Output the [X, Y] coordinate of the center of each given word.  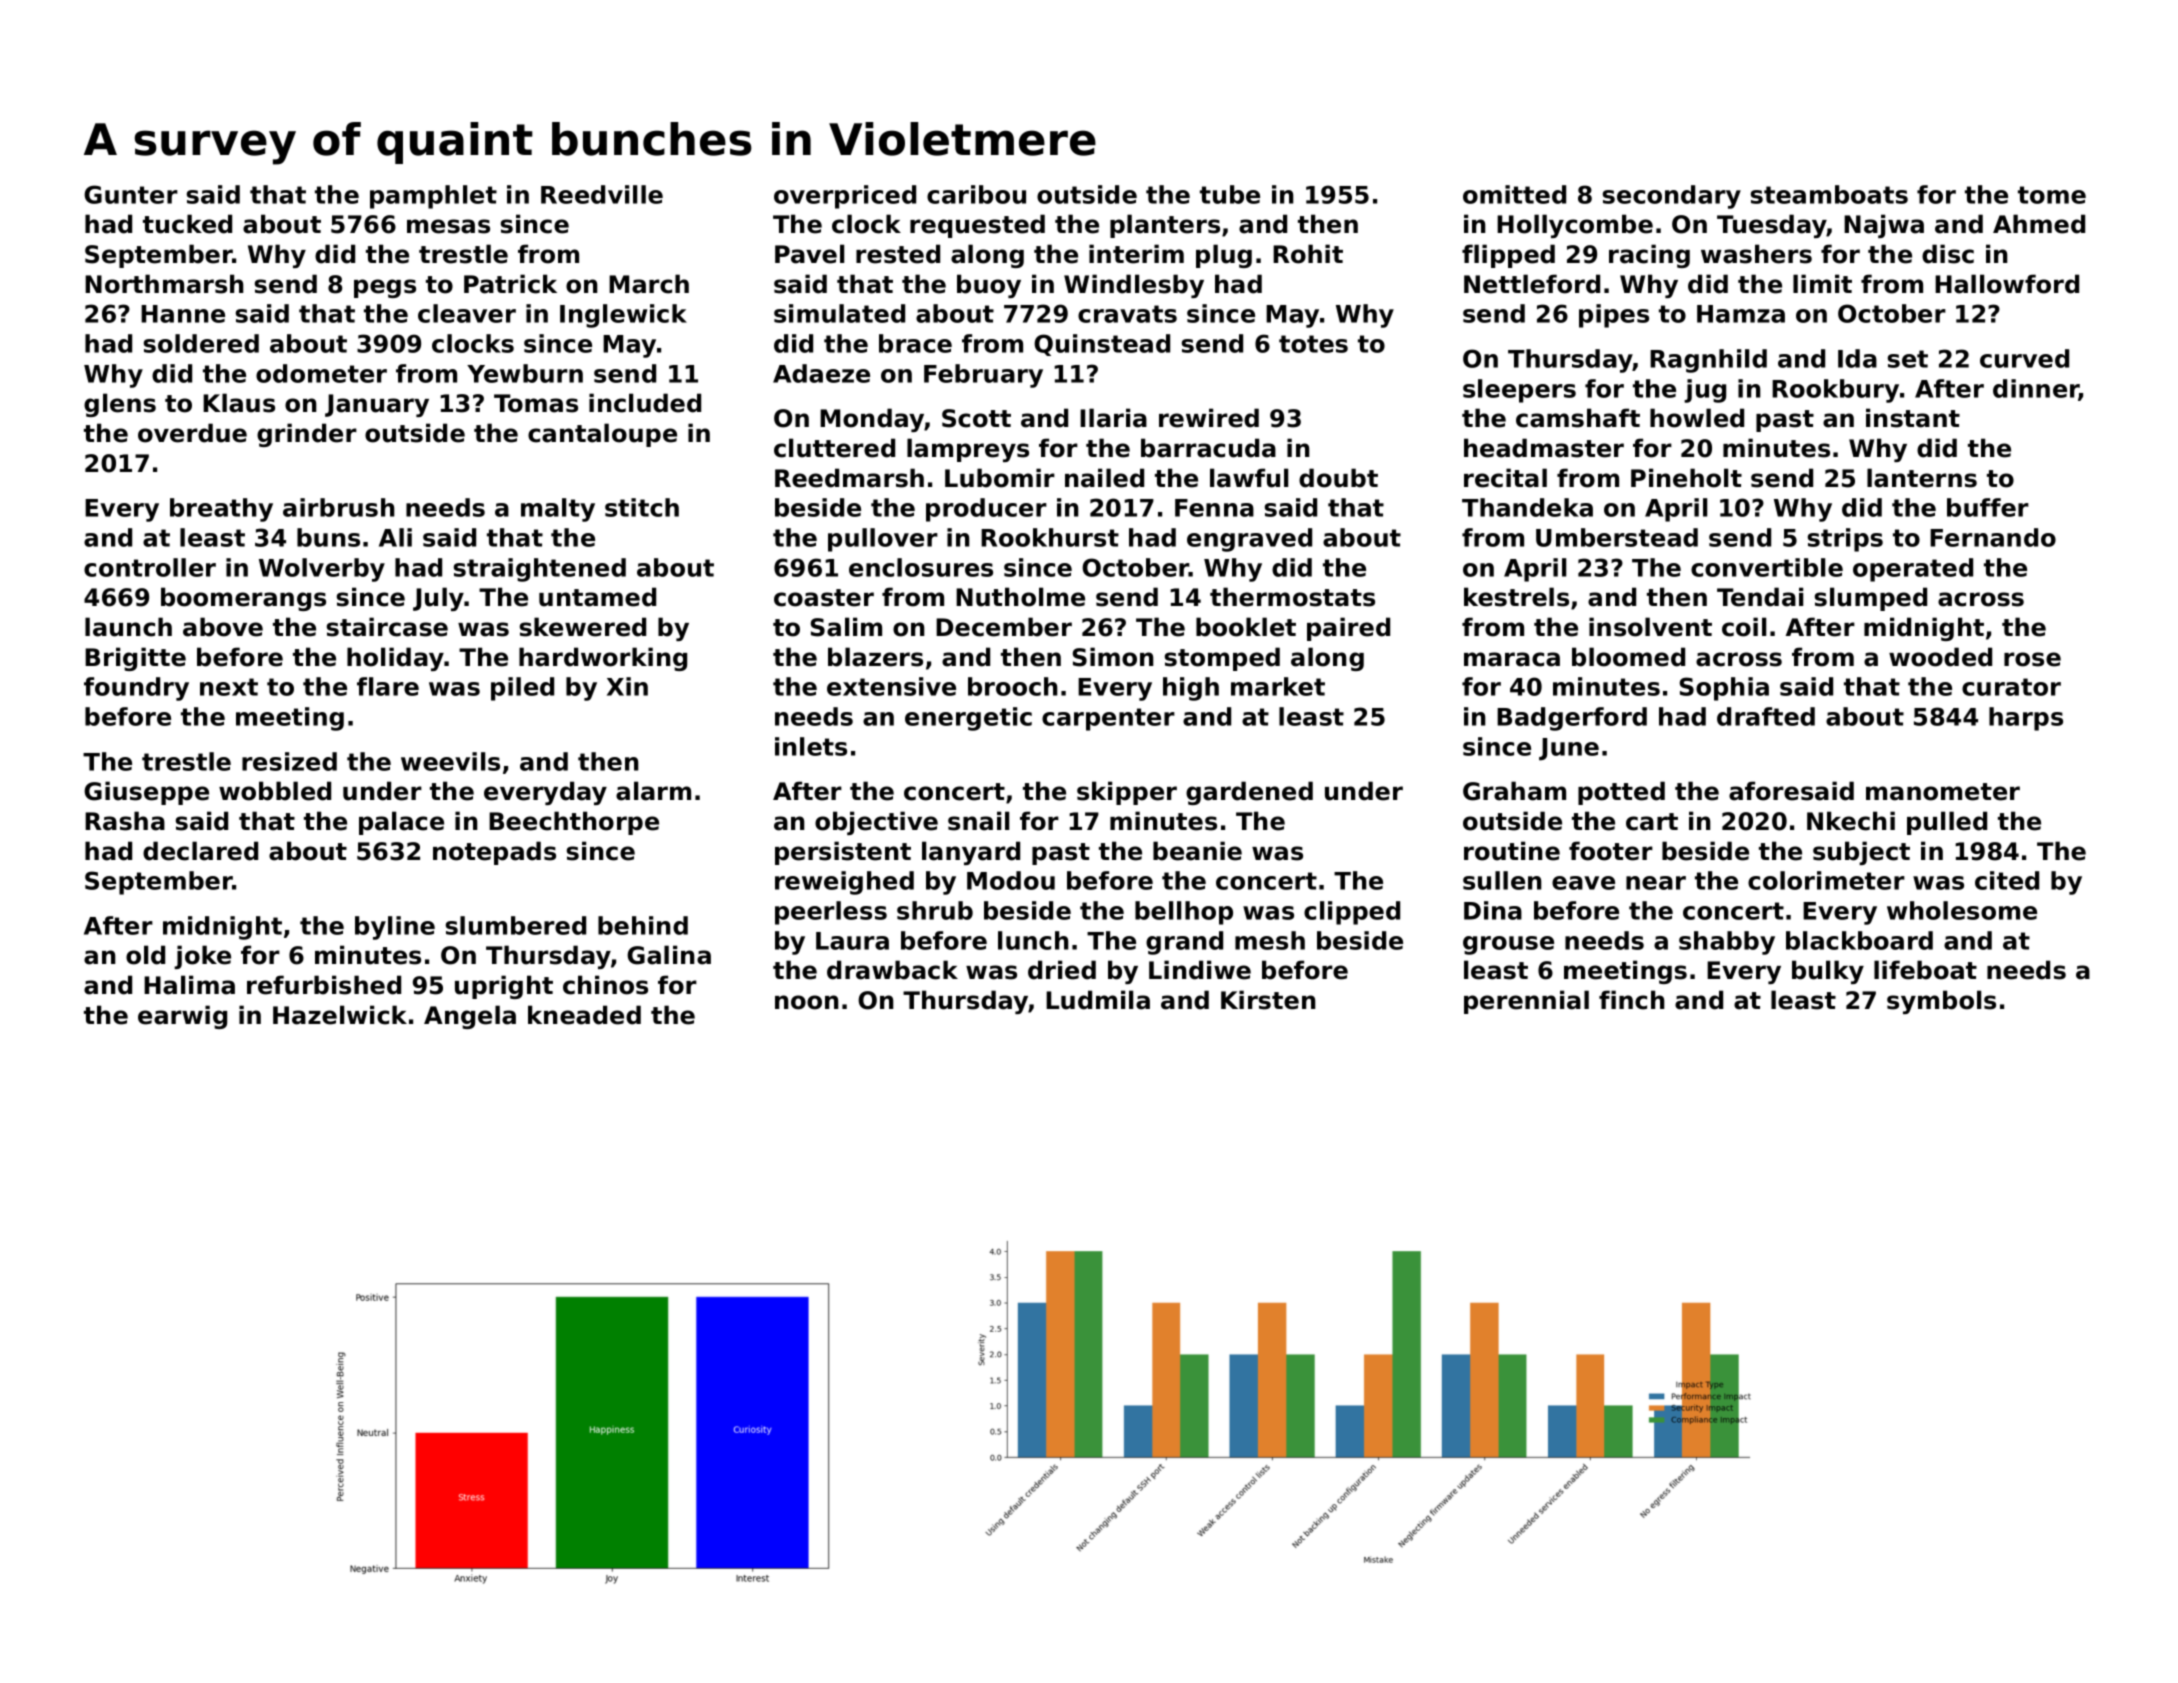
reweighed [844, 883]
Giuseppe [146, 793]
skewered [583, 627]
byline [395, 928]
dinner [2036, 389]
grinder [307, 435]
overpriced [845, 197]
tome [2052, 195]
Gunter [131, 194]
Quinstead [1102, 345]
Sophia [1724, 689]
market [1278, 686]
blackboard [1859, 940]
